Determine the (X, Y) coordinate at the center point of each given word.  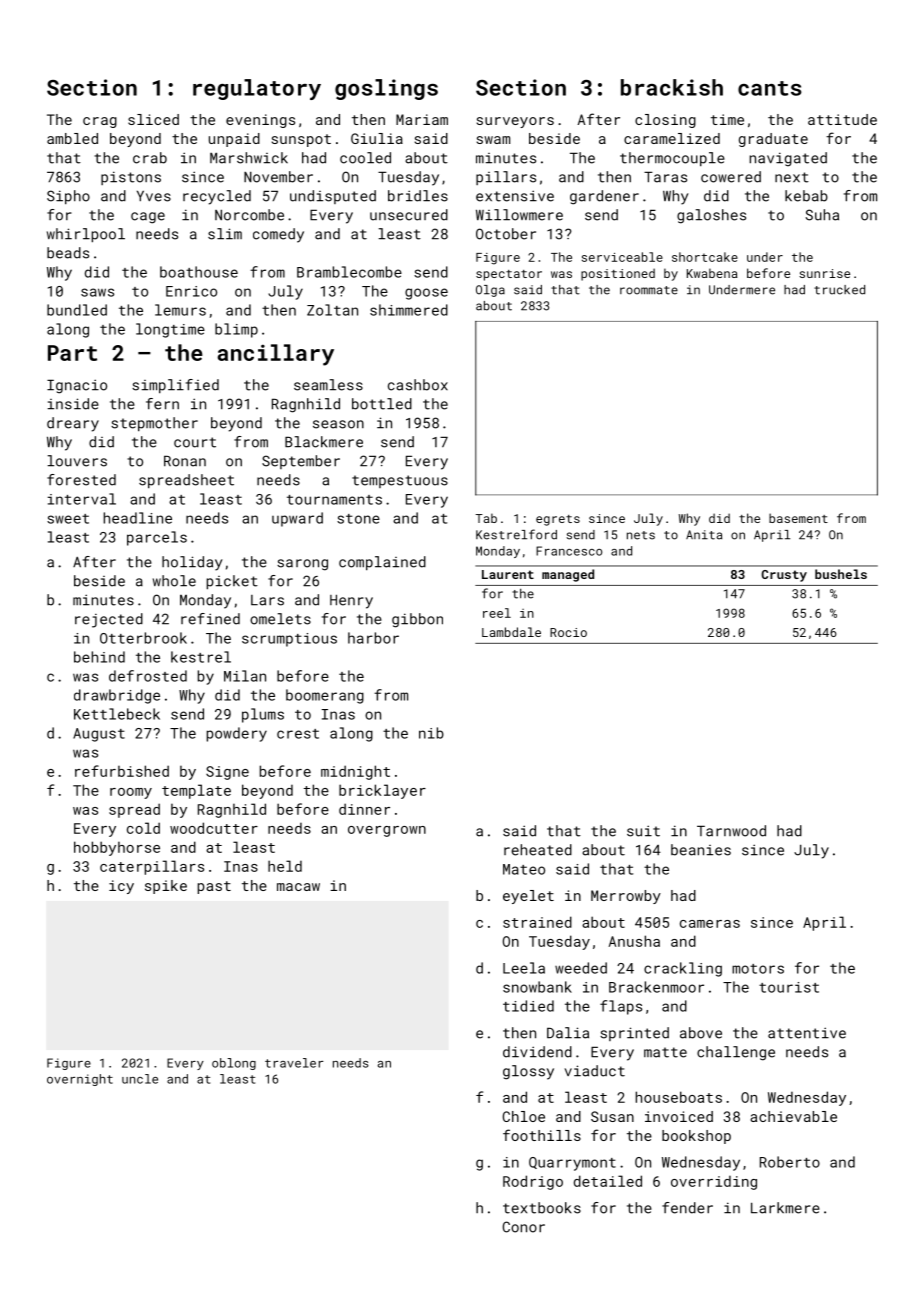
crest (298, 734)
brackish (672, 87)
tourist (789, 987)
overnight (80, 1080)
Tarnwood (731, 831)
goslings (386, 89)
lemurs (180, 310)
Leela (524, 968)
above (701, 1033)
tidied (528, 1006)
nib (431, 733)
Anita (704, 535)
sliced (153, 119)
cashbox (418, 385)
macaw (298, 887)
